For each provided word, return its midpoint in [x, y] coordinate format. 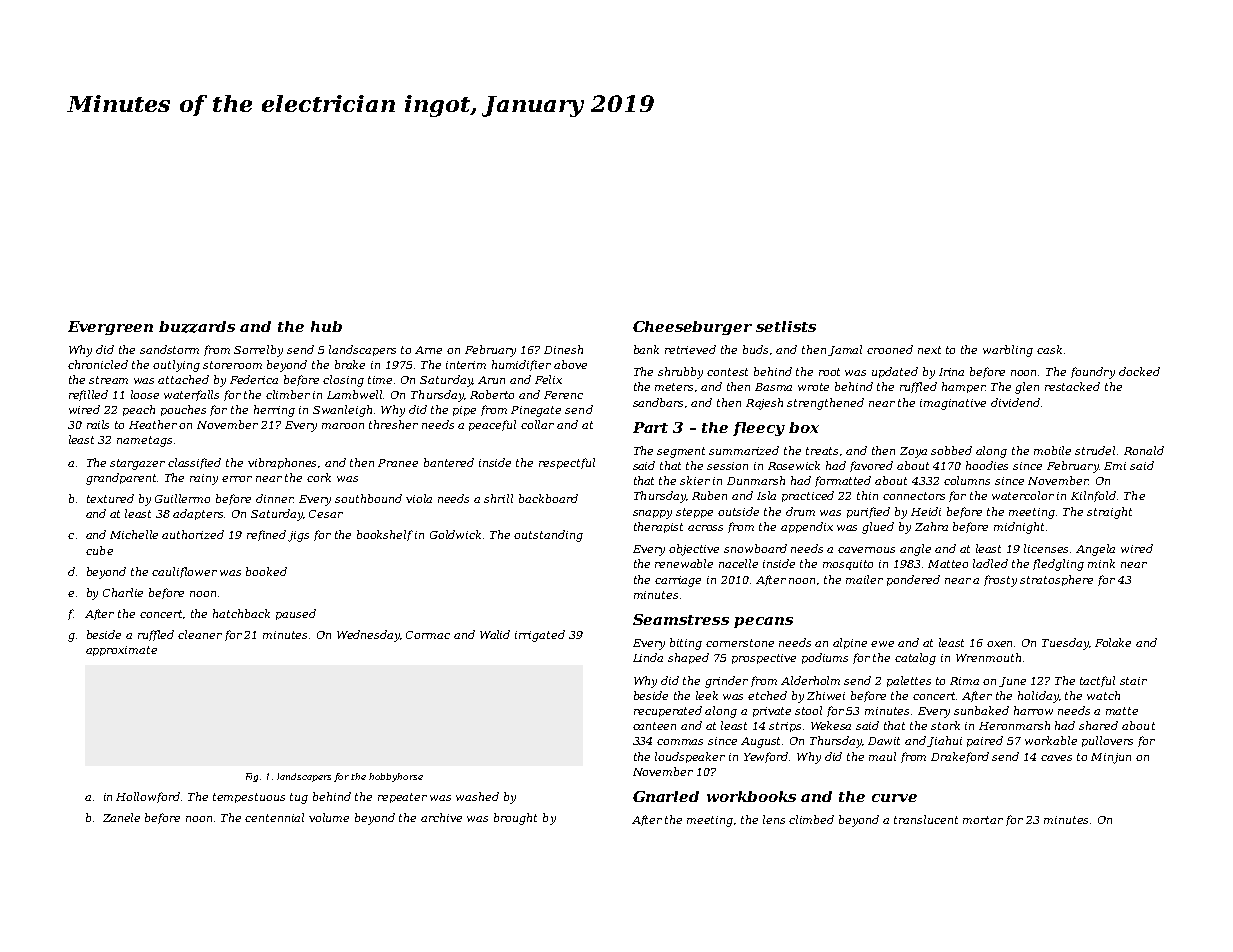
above [570, 364]
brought [515, 819]
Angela [1095, 550]
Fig [252, 777]
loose [145, 394]
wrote [813, 387]
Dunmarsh [756, 480]
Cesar [326, 514]
